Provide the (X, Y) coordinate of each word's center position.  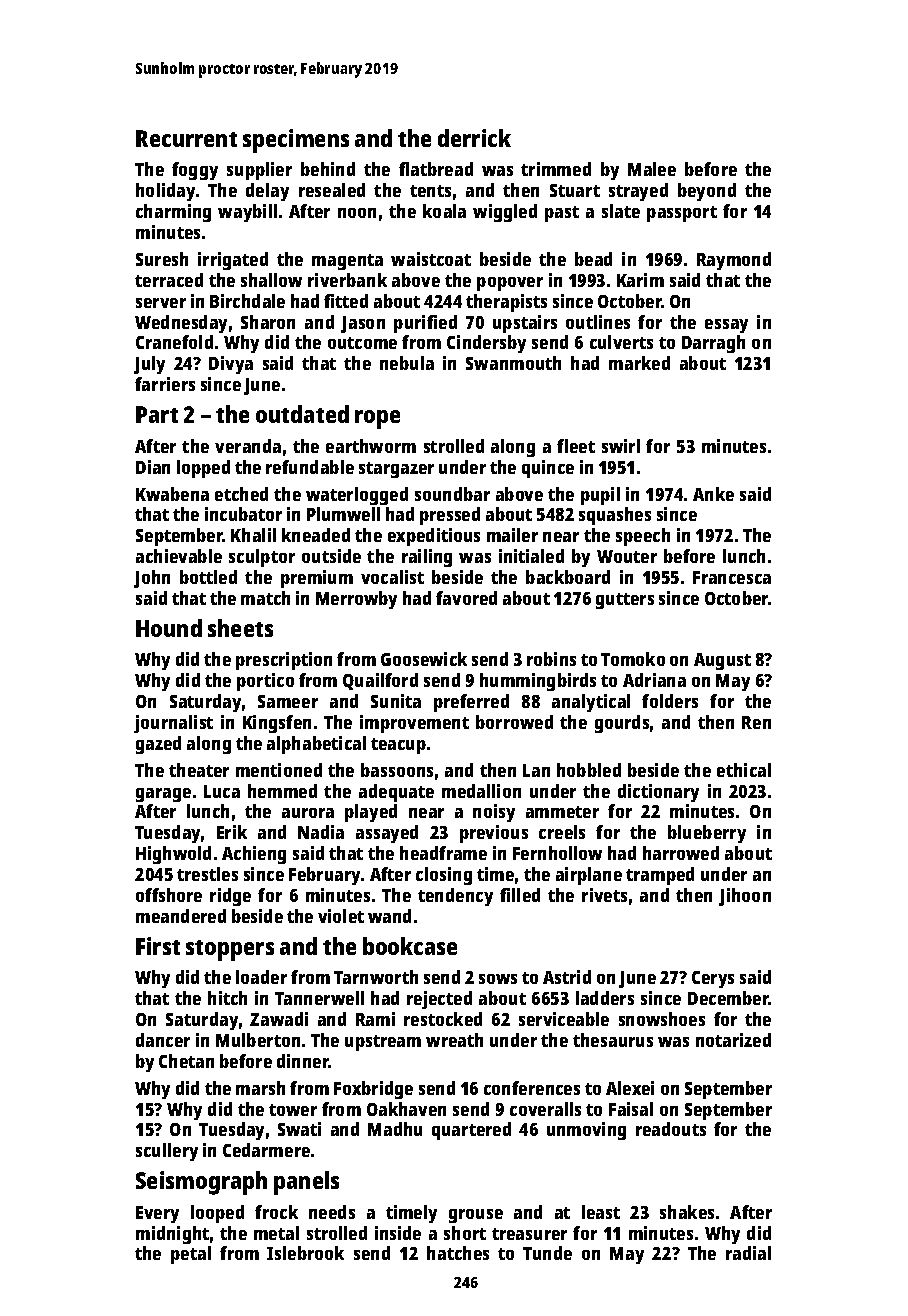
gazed (158, 745)
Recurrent (186, 138)
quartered (471, 1131)
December (728, 998)
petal (191, 1255)
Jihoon (745, 897)
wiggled (505, 213)
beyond (707, 192)
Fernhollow (557, 853)
